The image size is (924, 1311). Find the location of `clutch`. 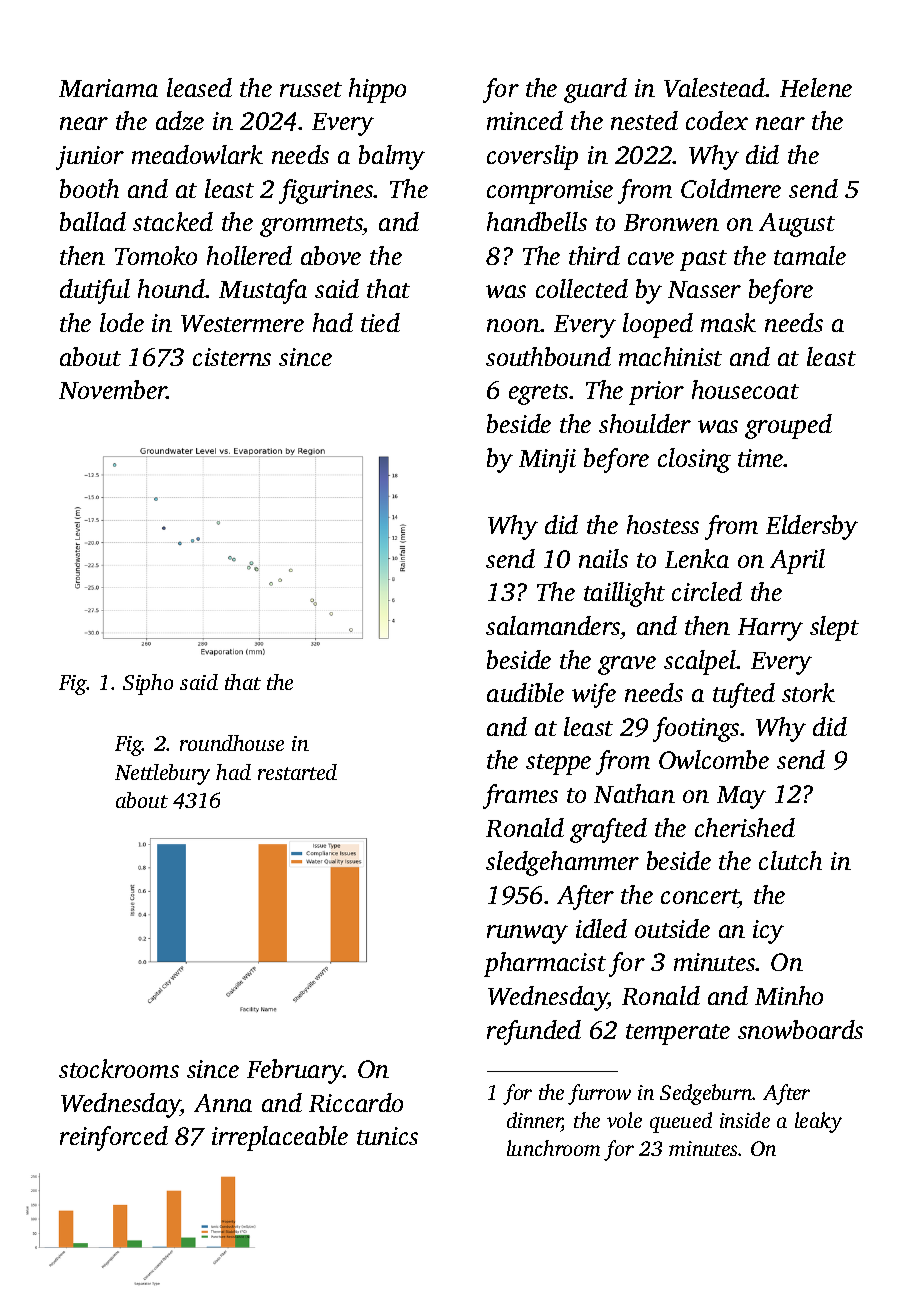

clutch is located at coordinates (790, 860).
